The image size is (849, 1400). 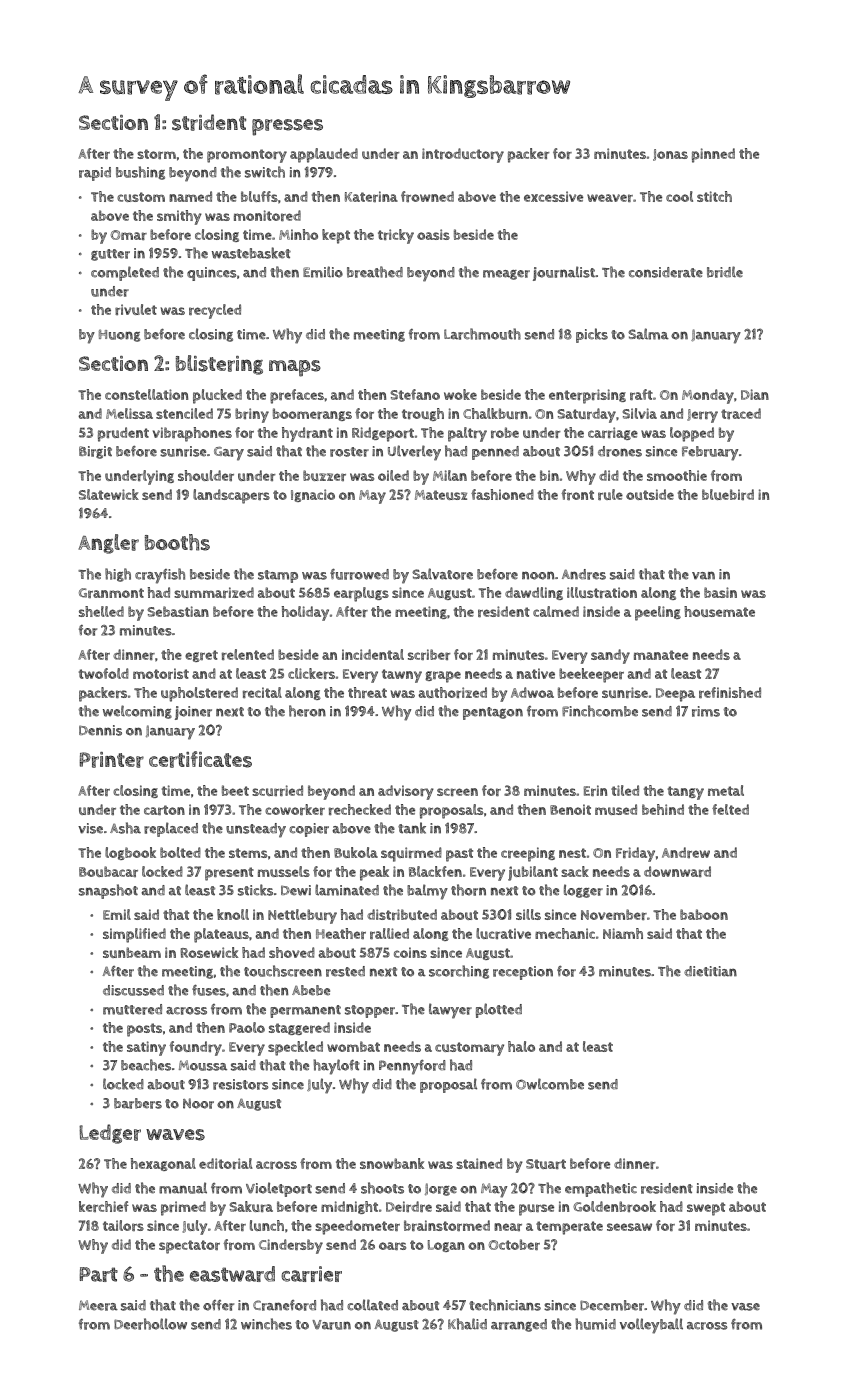 I want to click on rapid, so click(x=95, y=174).
